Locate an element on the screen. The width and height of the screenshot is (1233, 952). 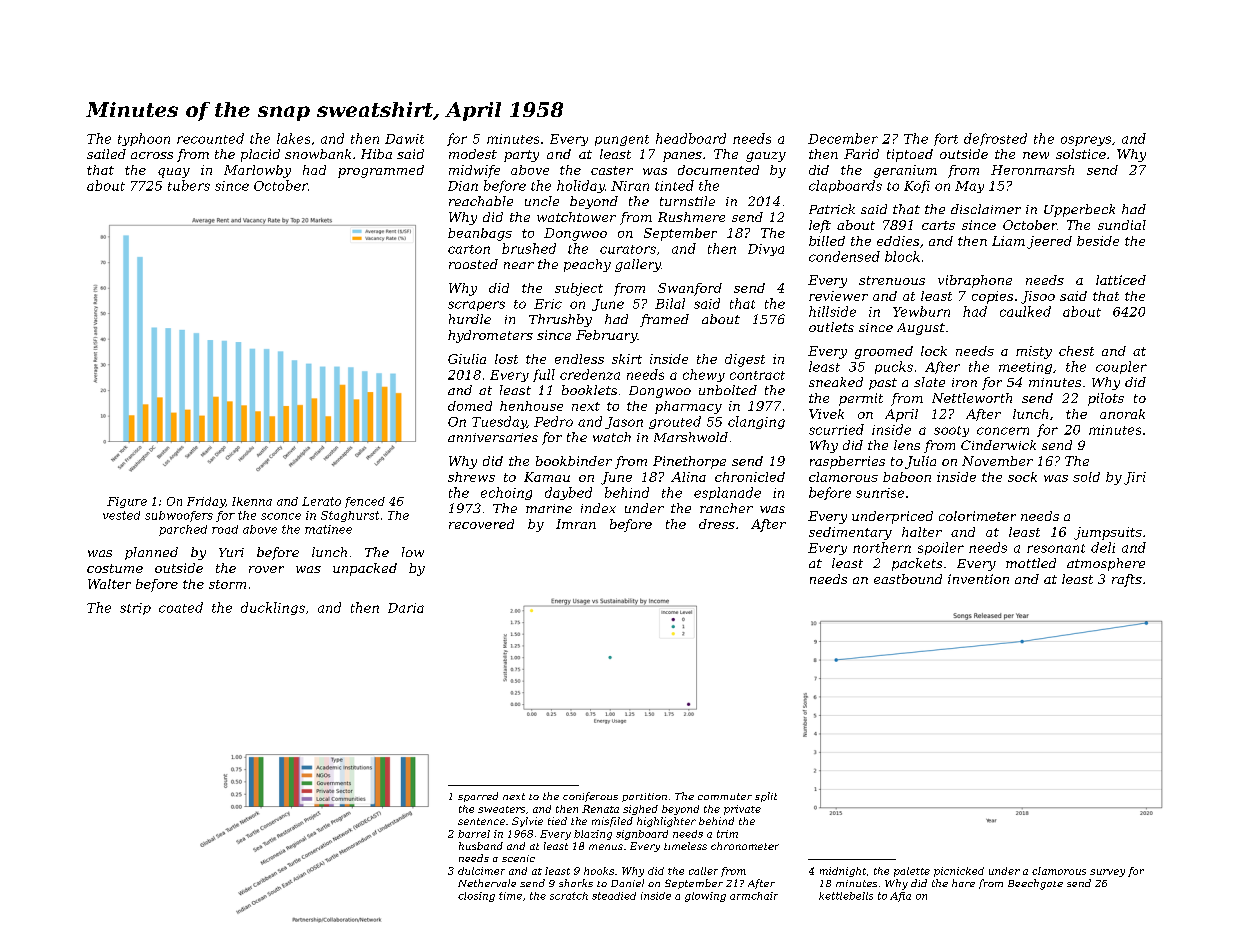
party is located at coordinates (521, 156).
